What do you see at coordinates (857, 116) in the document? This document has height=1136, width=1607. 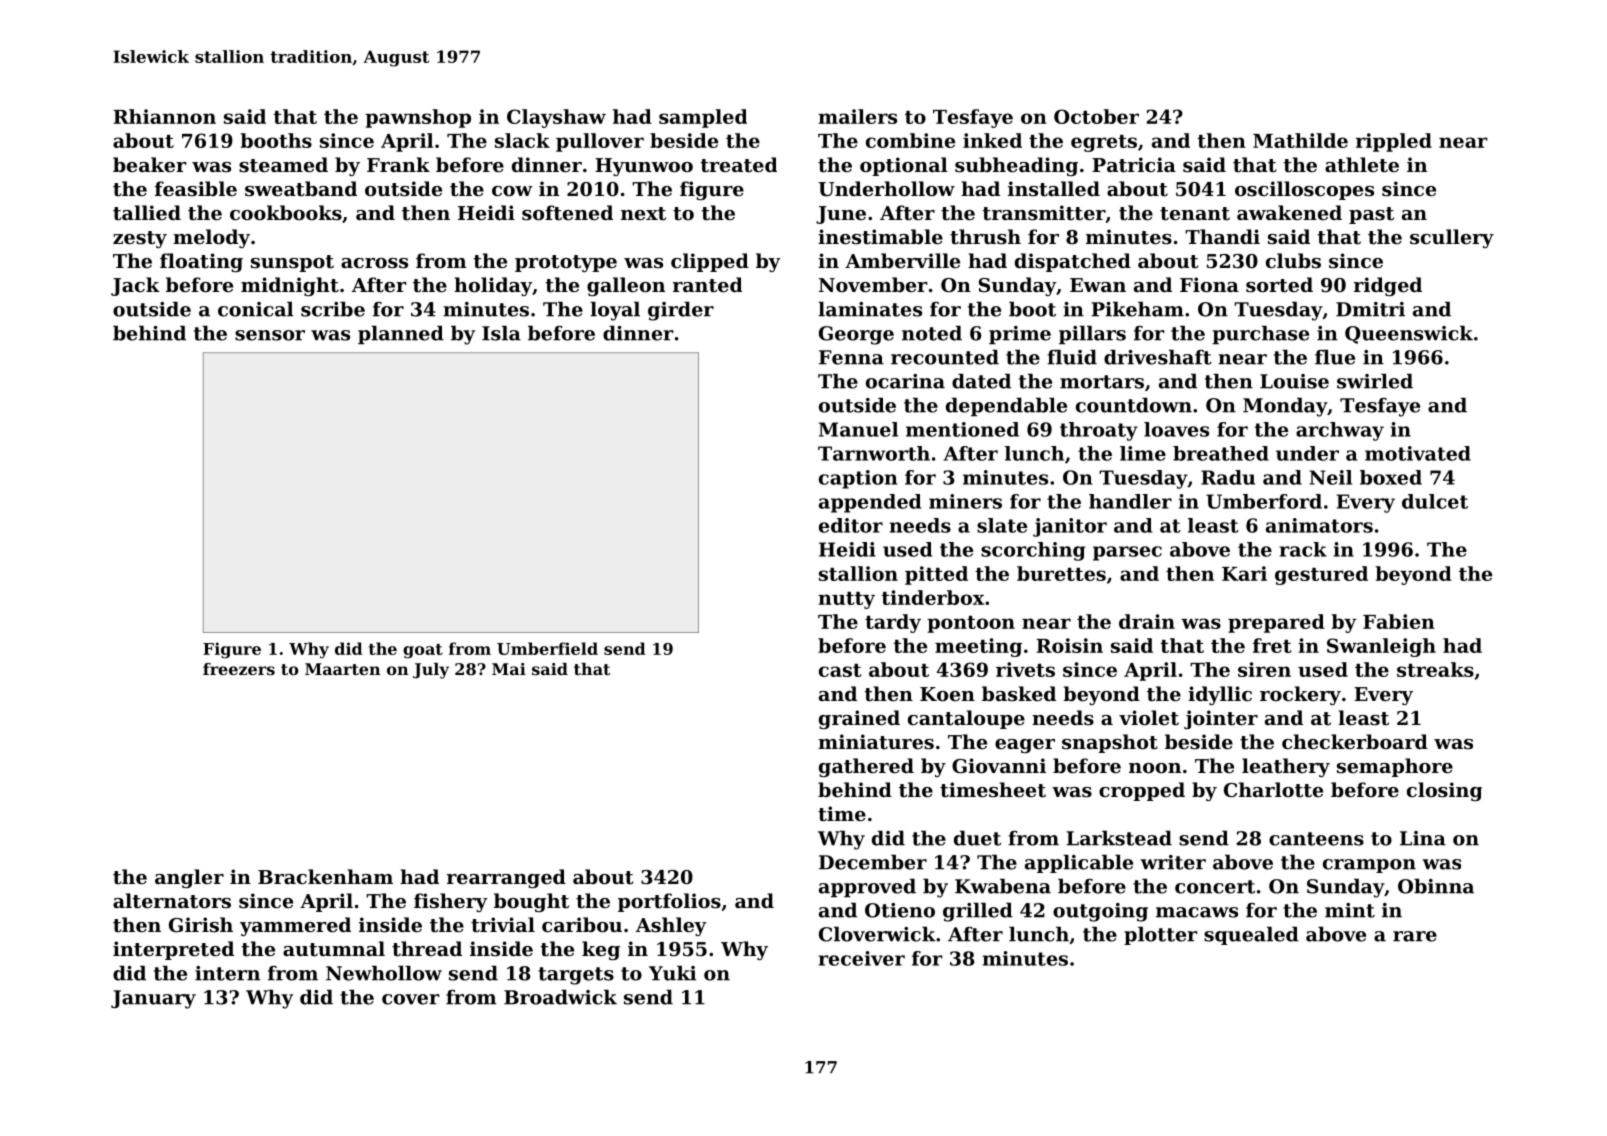 I see `mailers` at bounding box center [857, 116].
